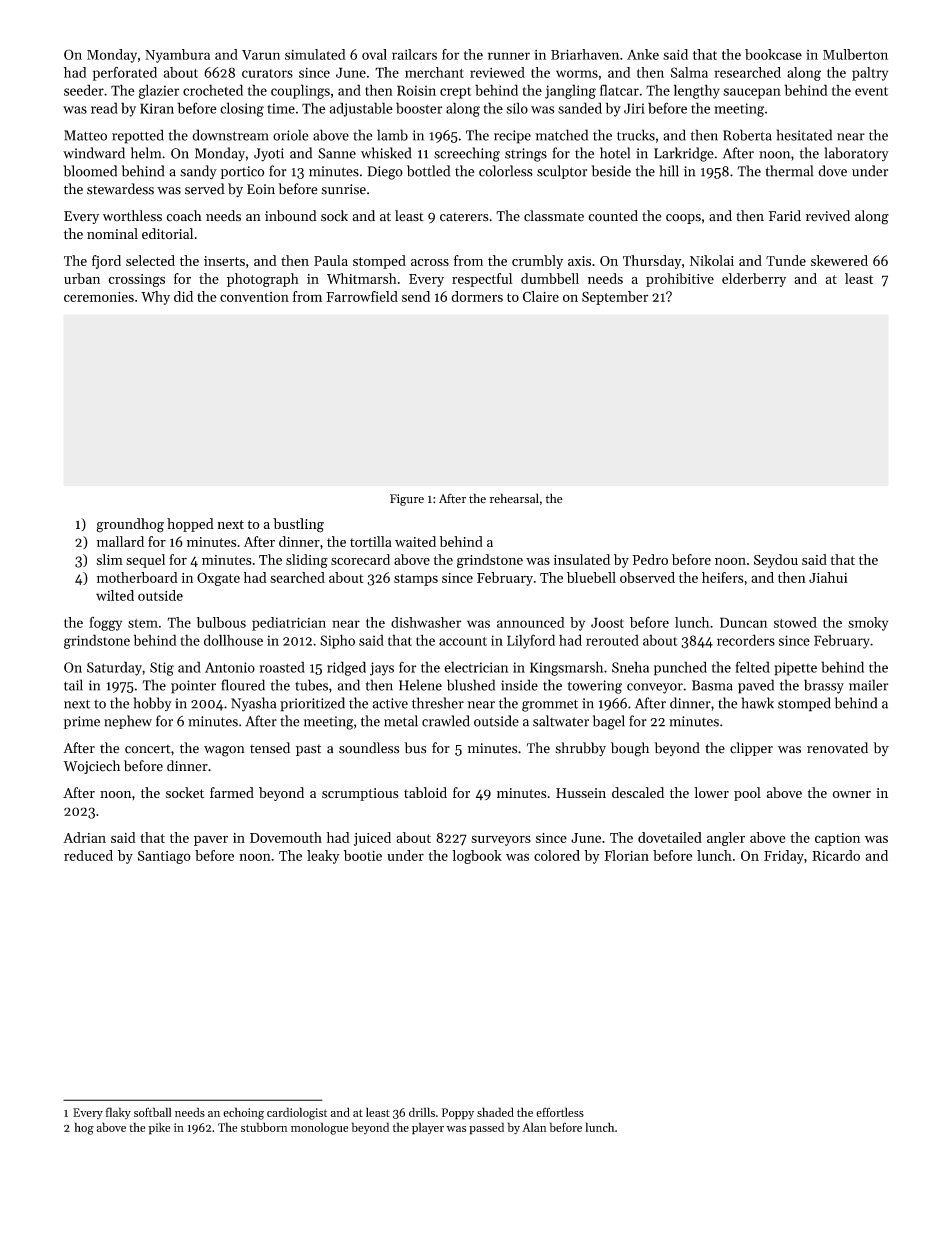 The image size is (952, 1233). What do you see at coordinates (776, 561) in the screenshot?
I see `Seydou` at bounding box center [776, 561].
